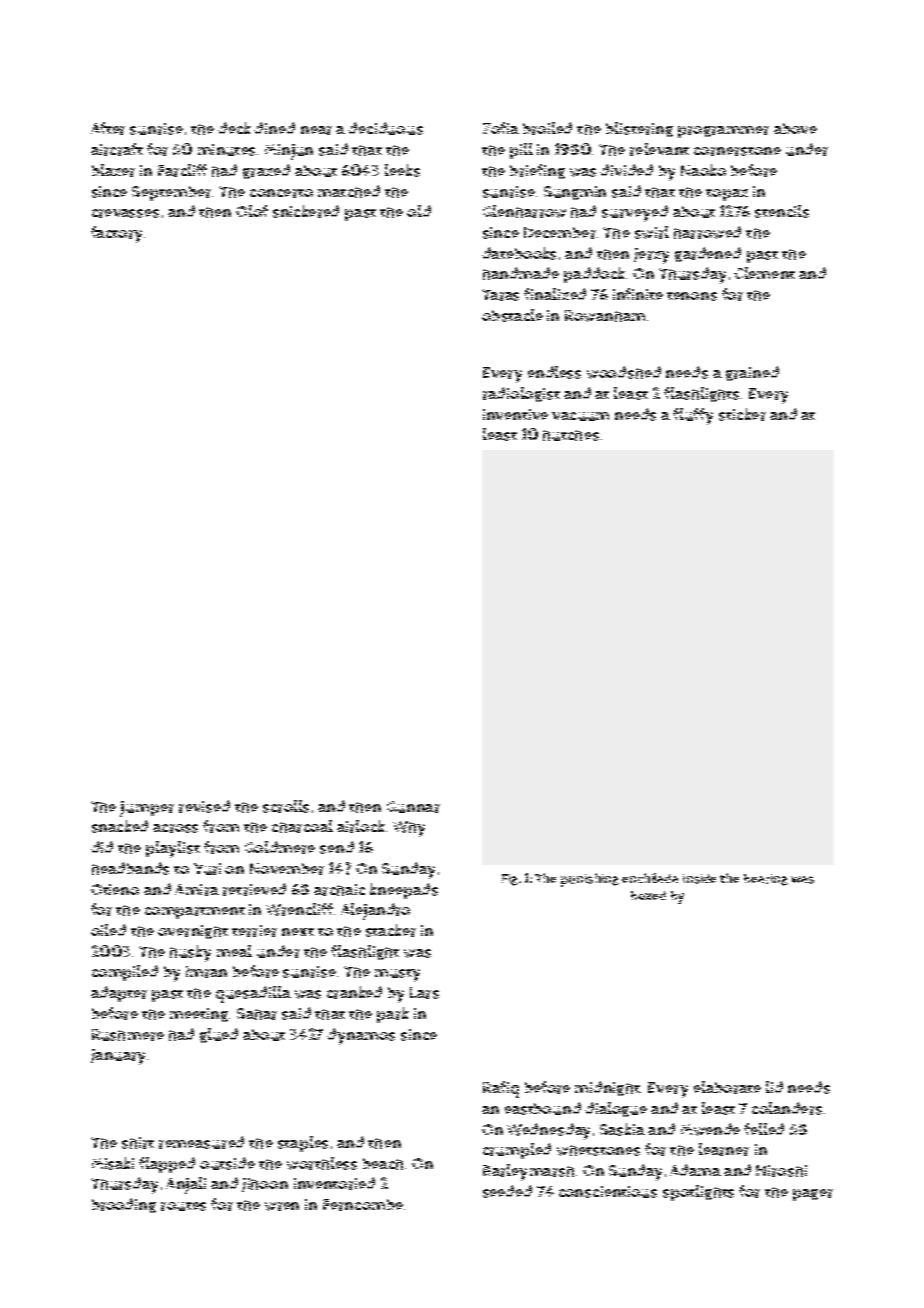  I want to click on blistering, so click(639, 129).
